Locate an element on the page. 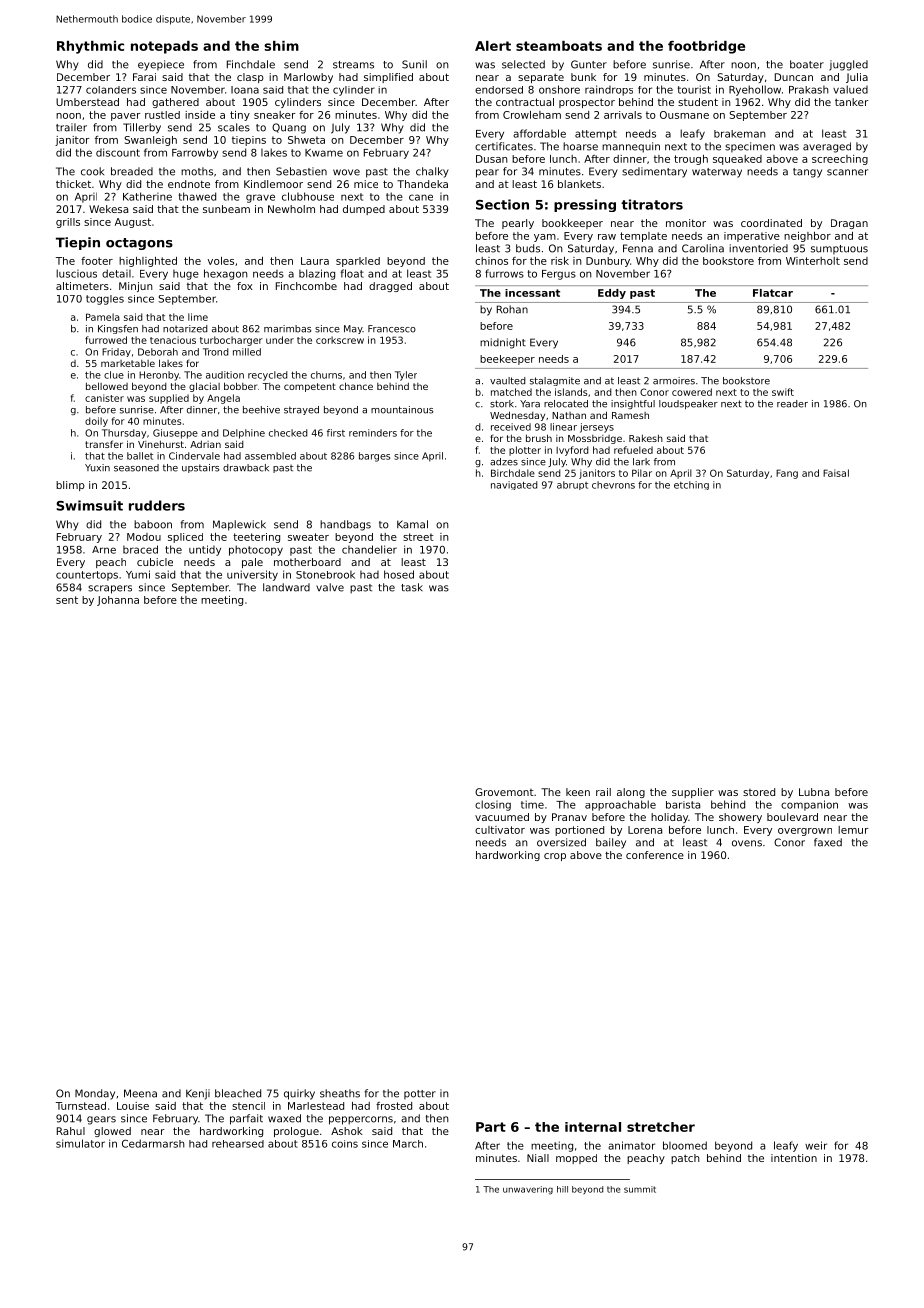 Image resolution: width=924 pixels, height=1308 pixels. Rahul is located at coordinates (71, 1131).
